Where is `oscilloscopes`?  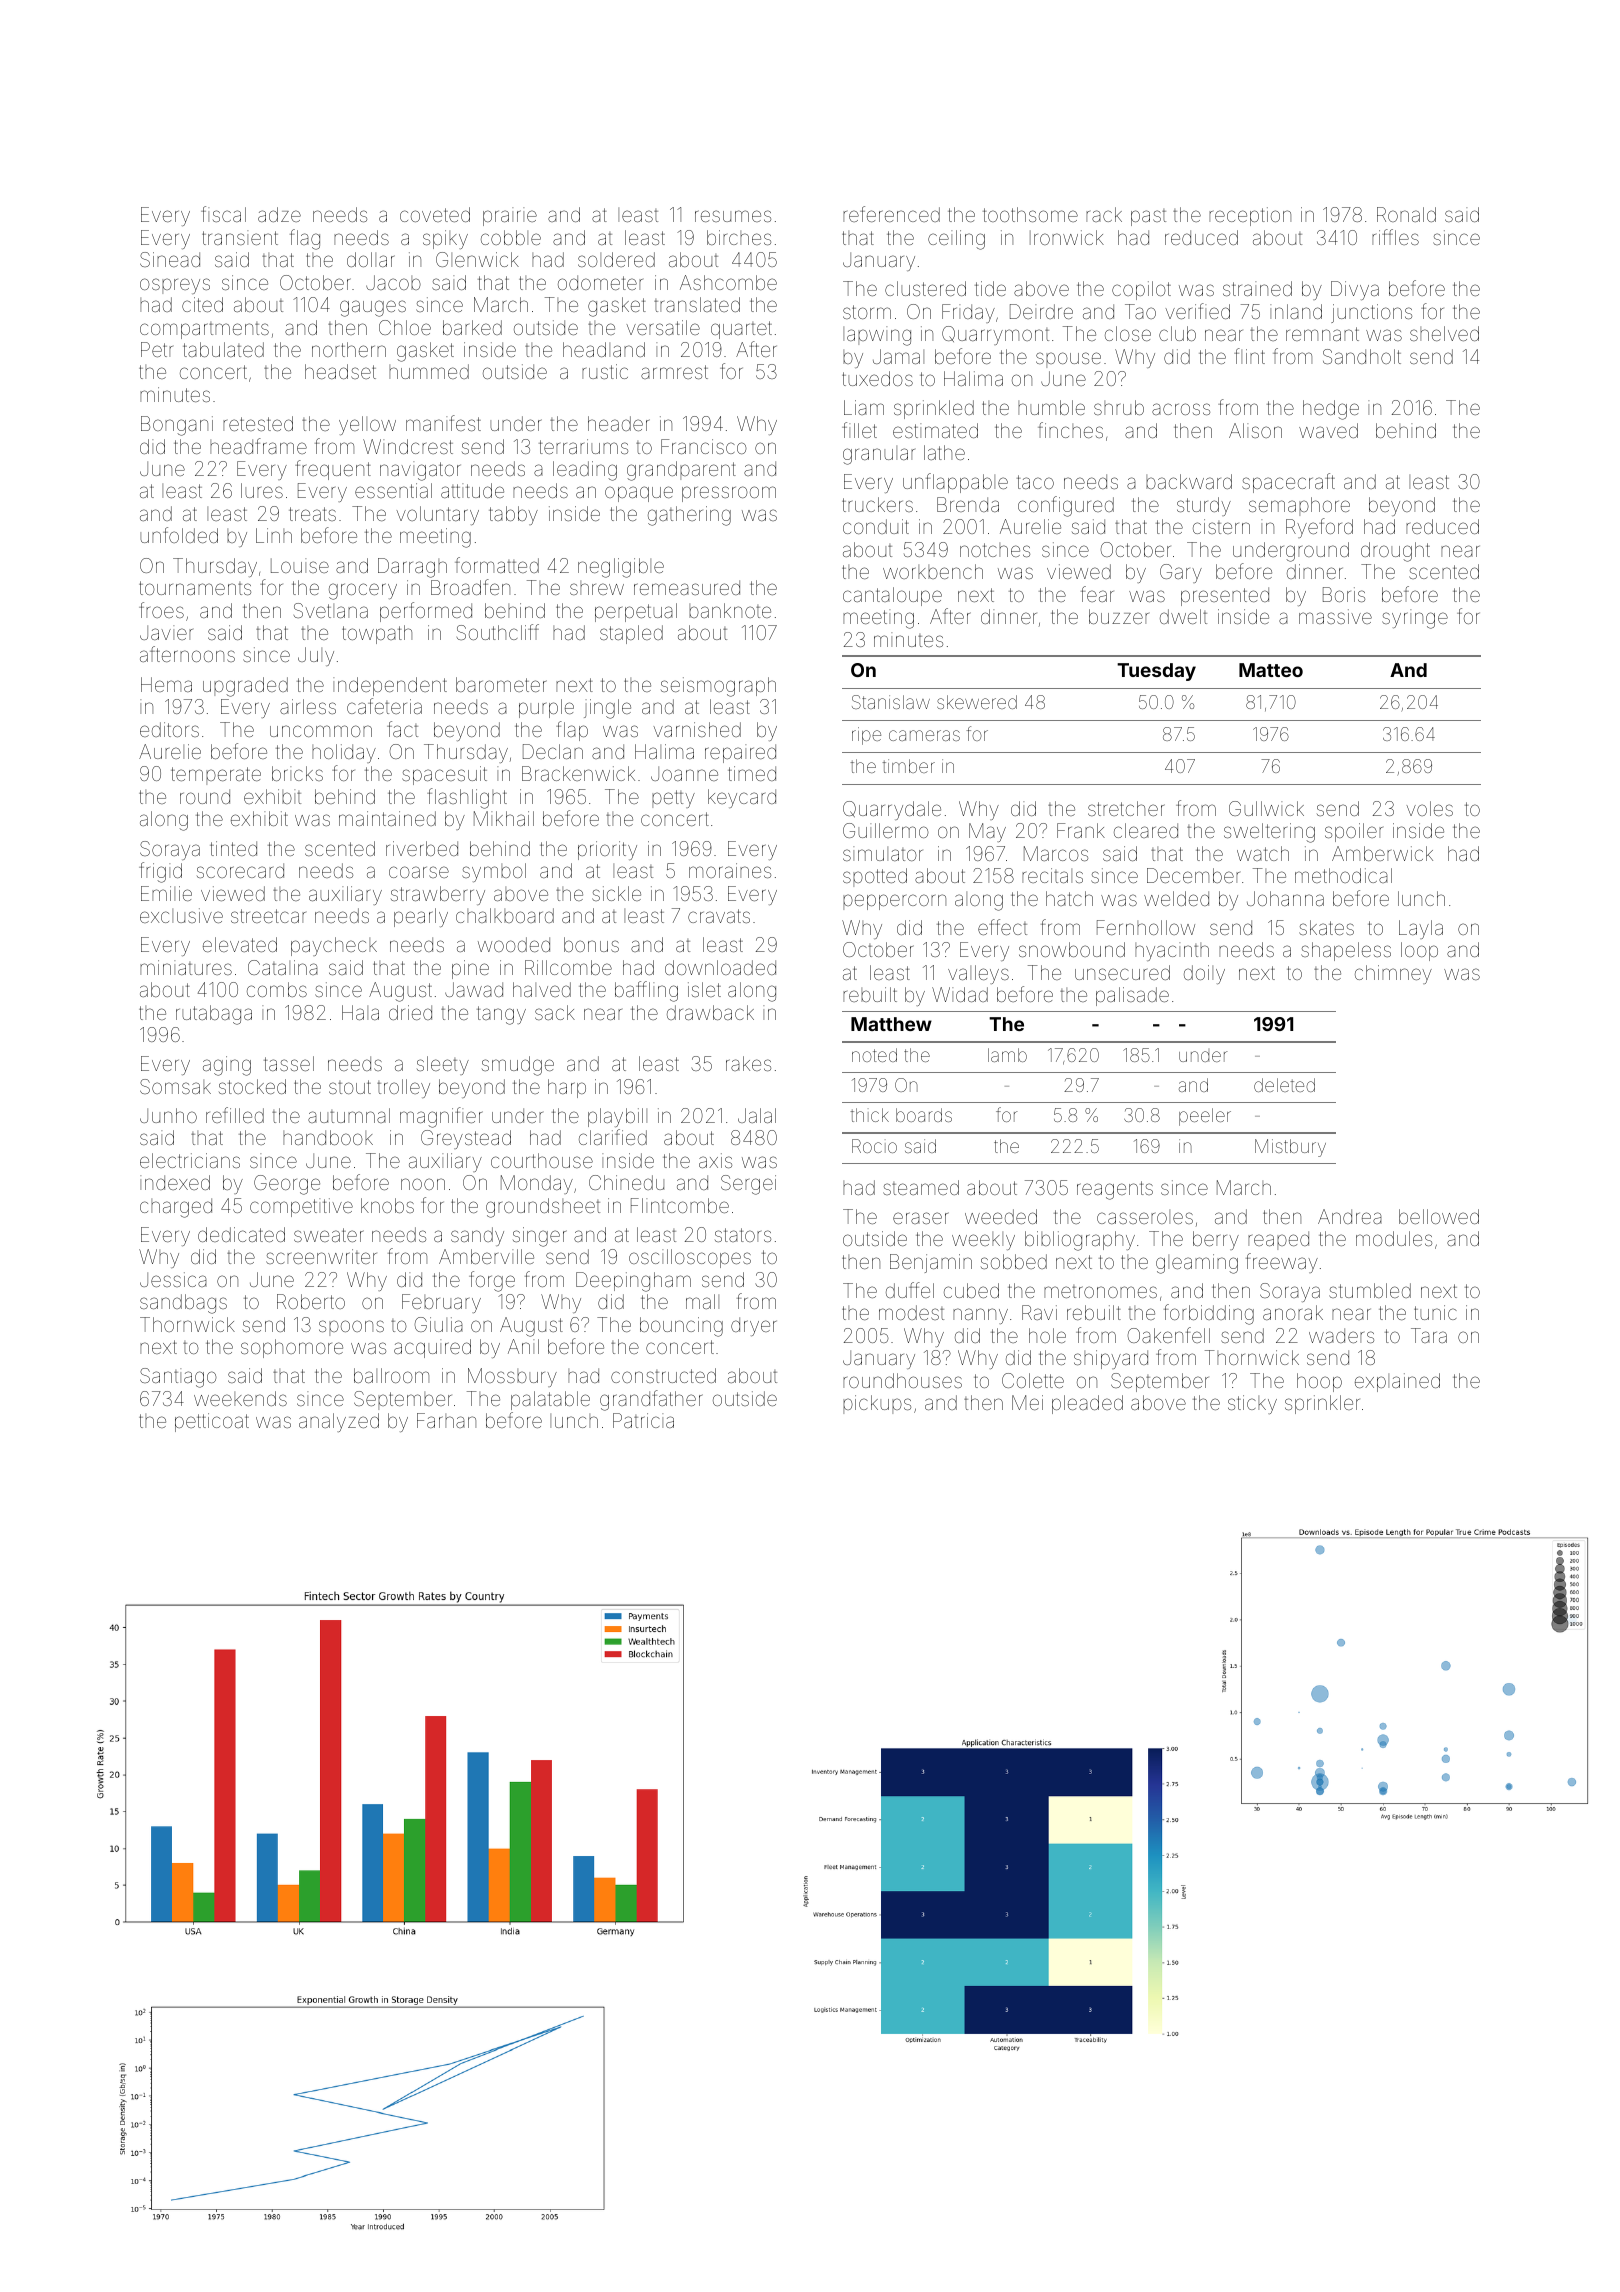
oscilloscopes is located at coordinates (690, 1258).
